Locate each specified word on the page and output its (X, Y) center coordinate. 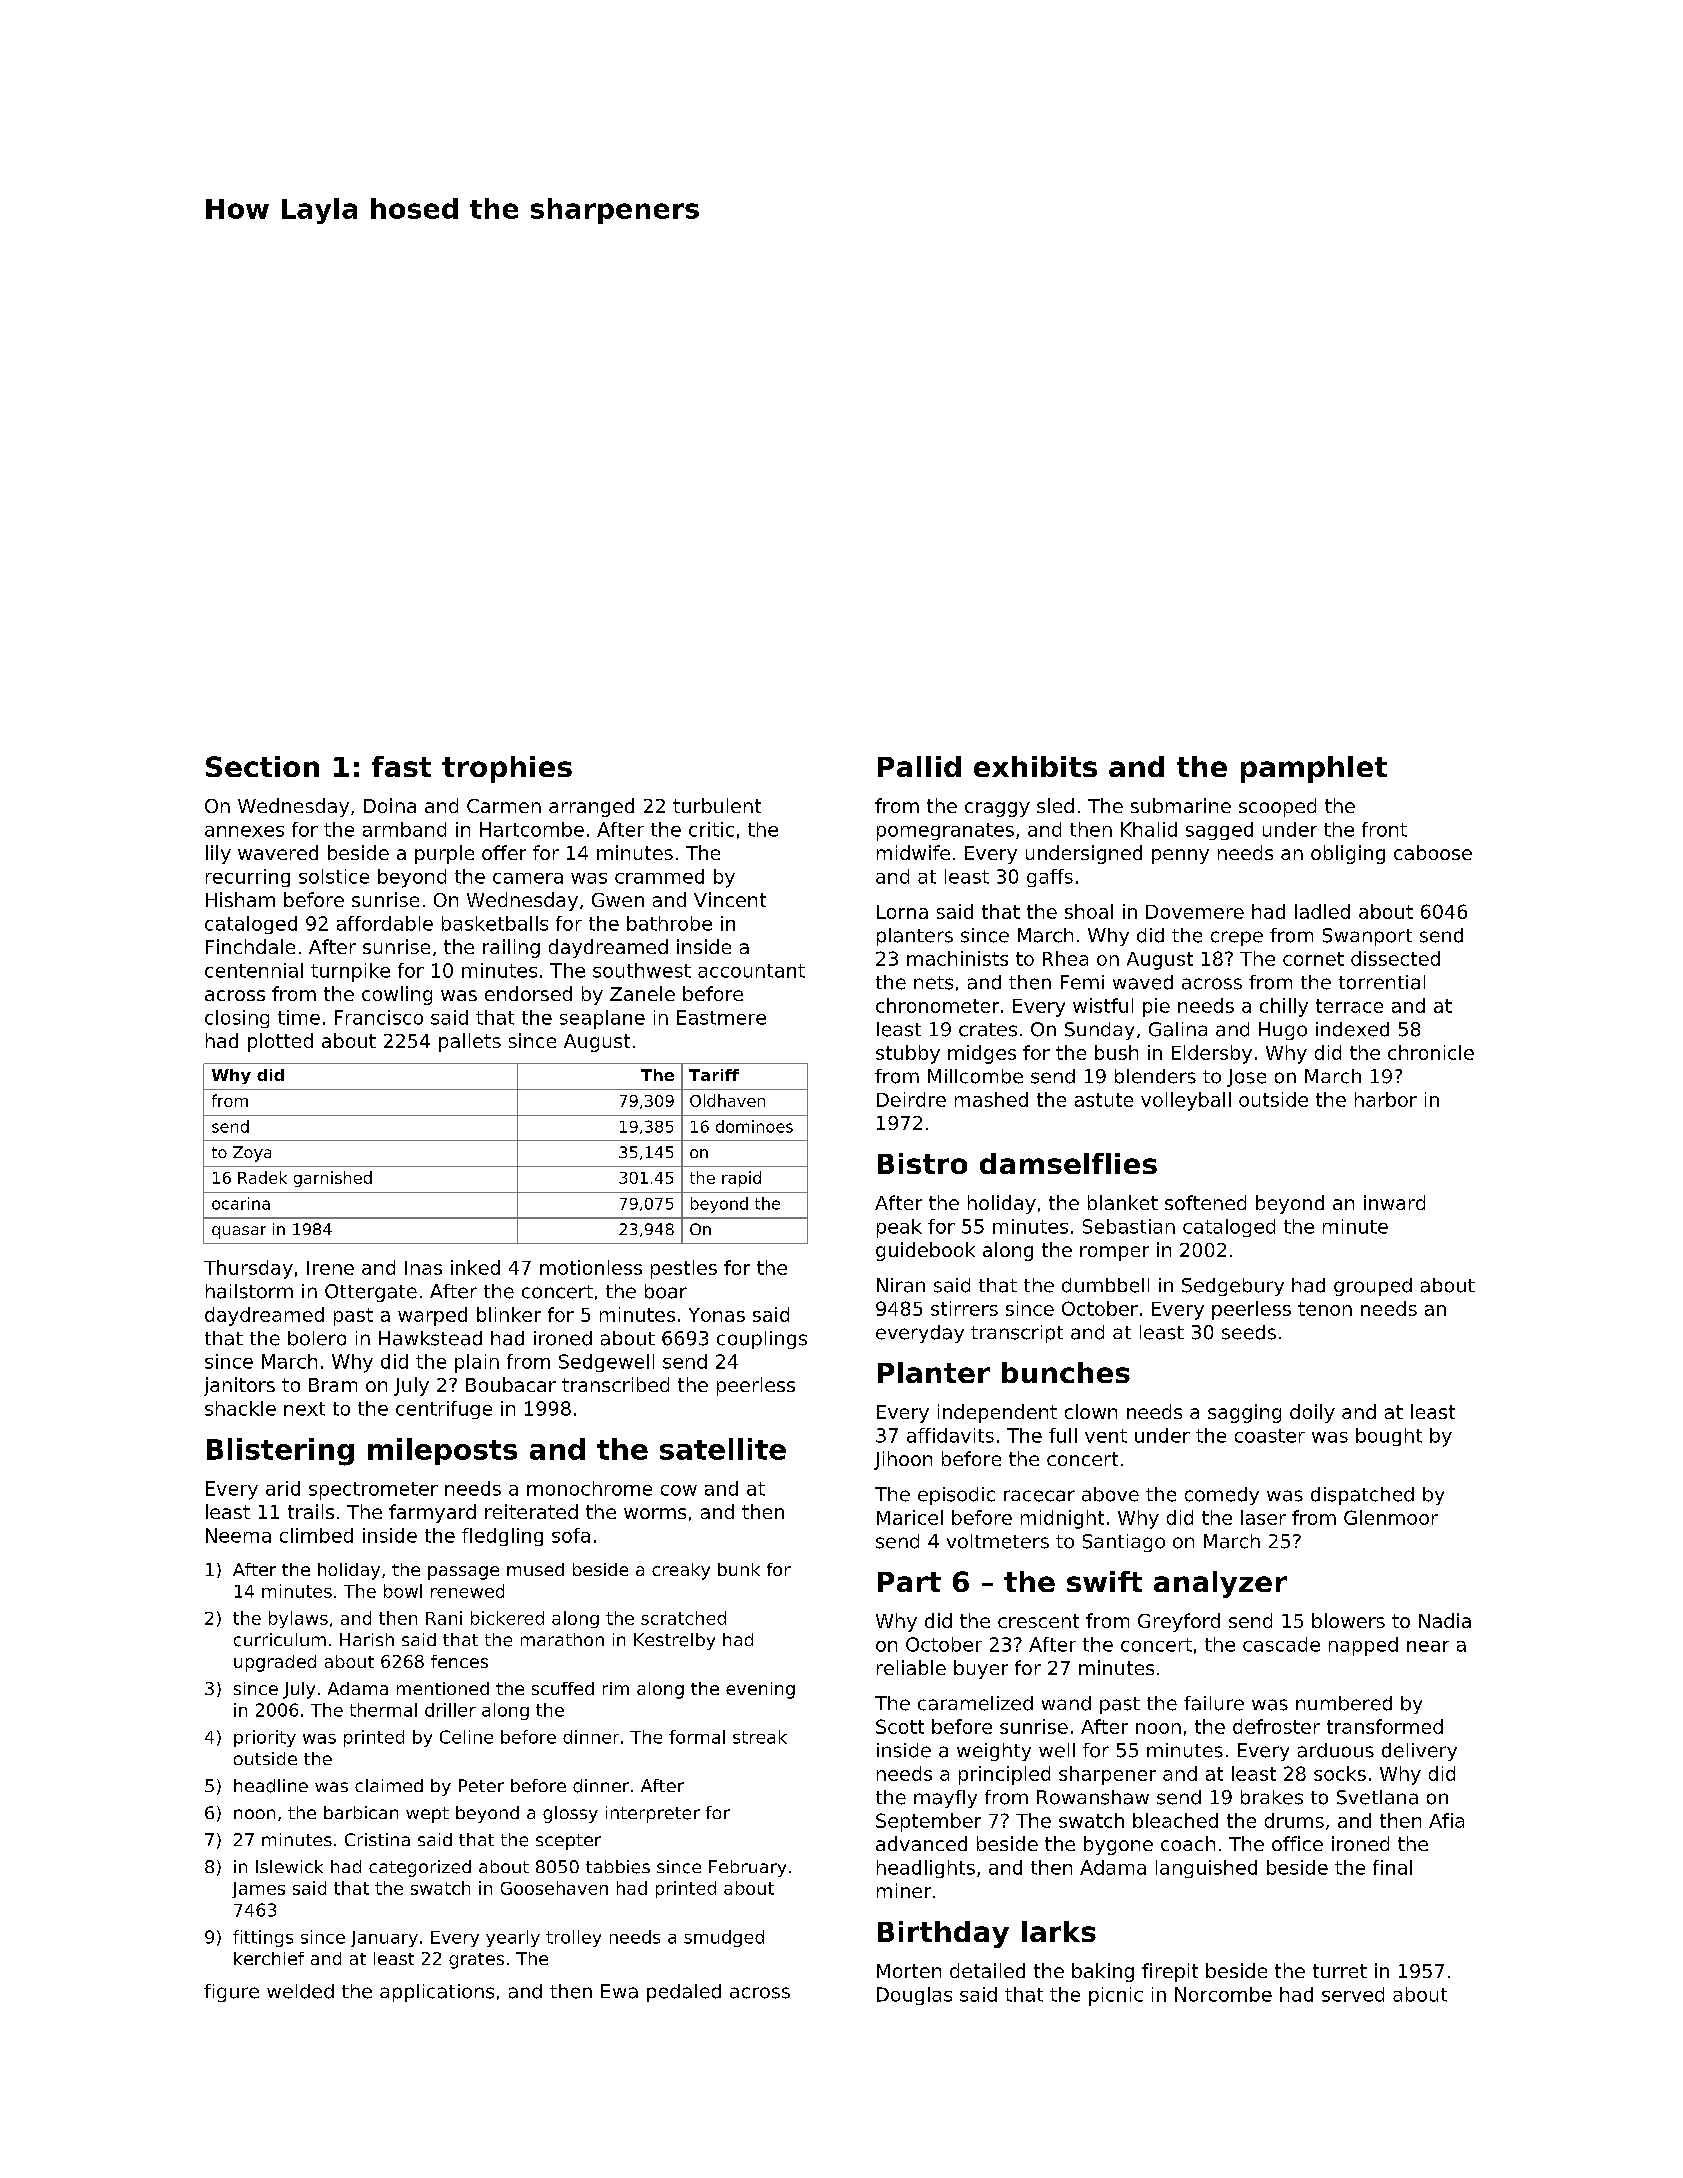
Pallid (919, 766)
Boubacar (511, 1384)
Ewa (619, 1991)
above (1110, 1494)
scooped (1277, 807)
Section (262, 766)
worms (655, 1513)
